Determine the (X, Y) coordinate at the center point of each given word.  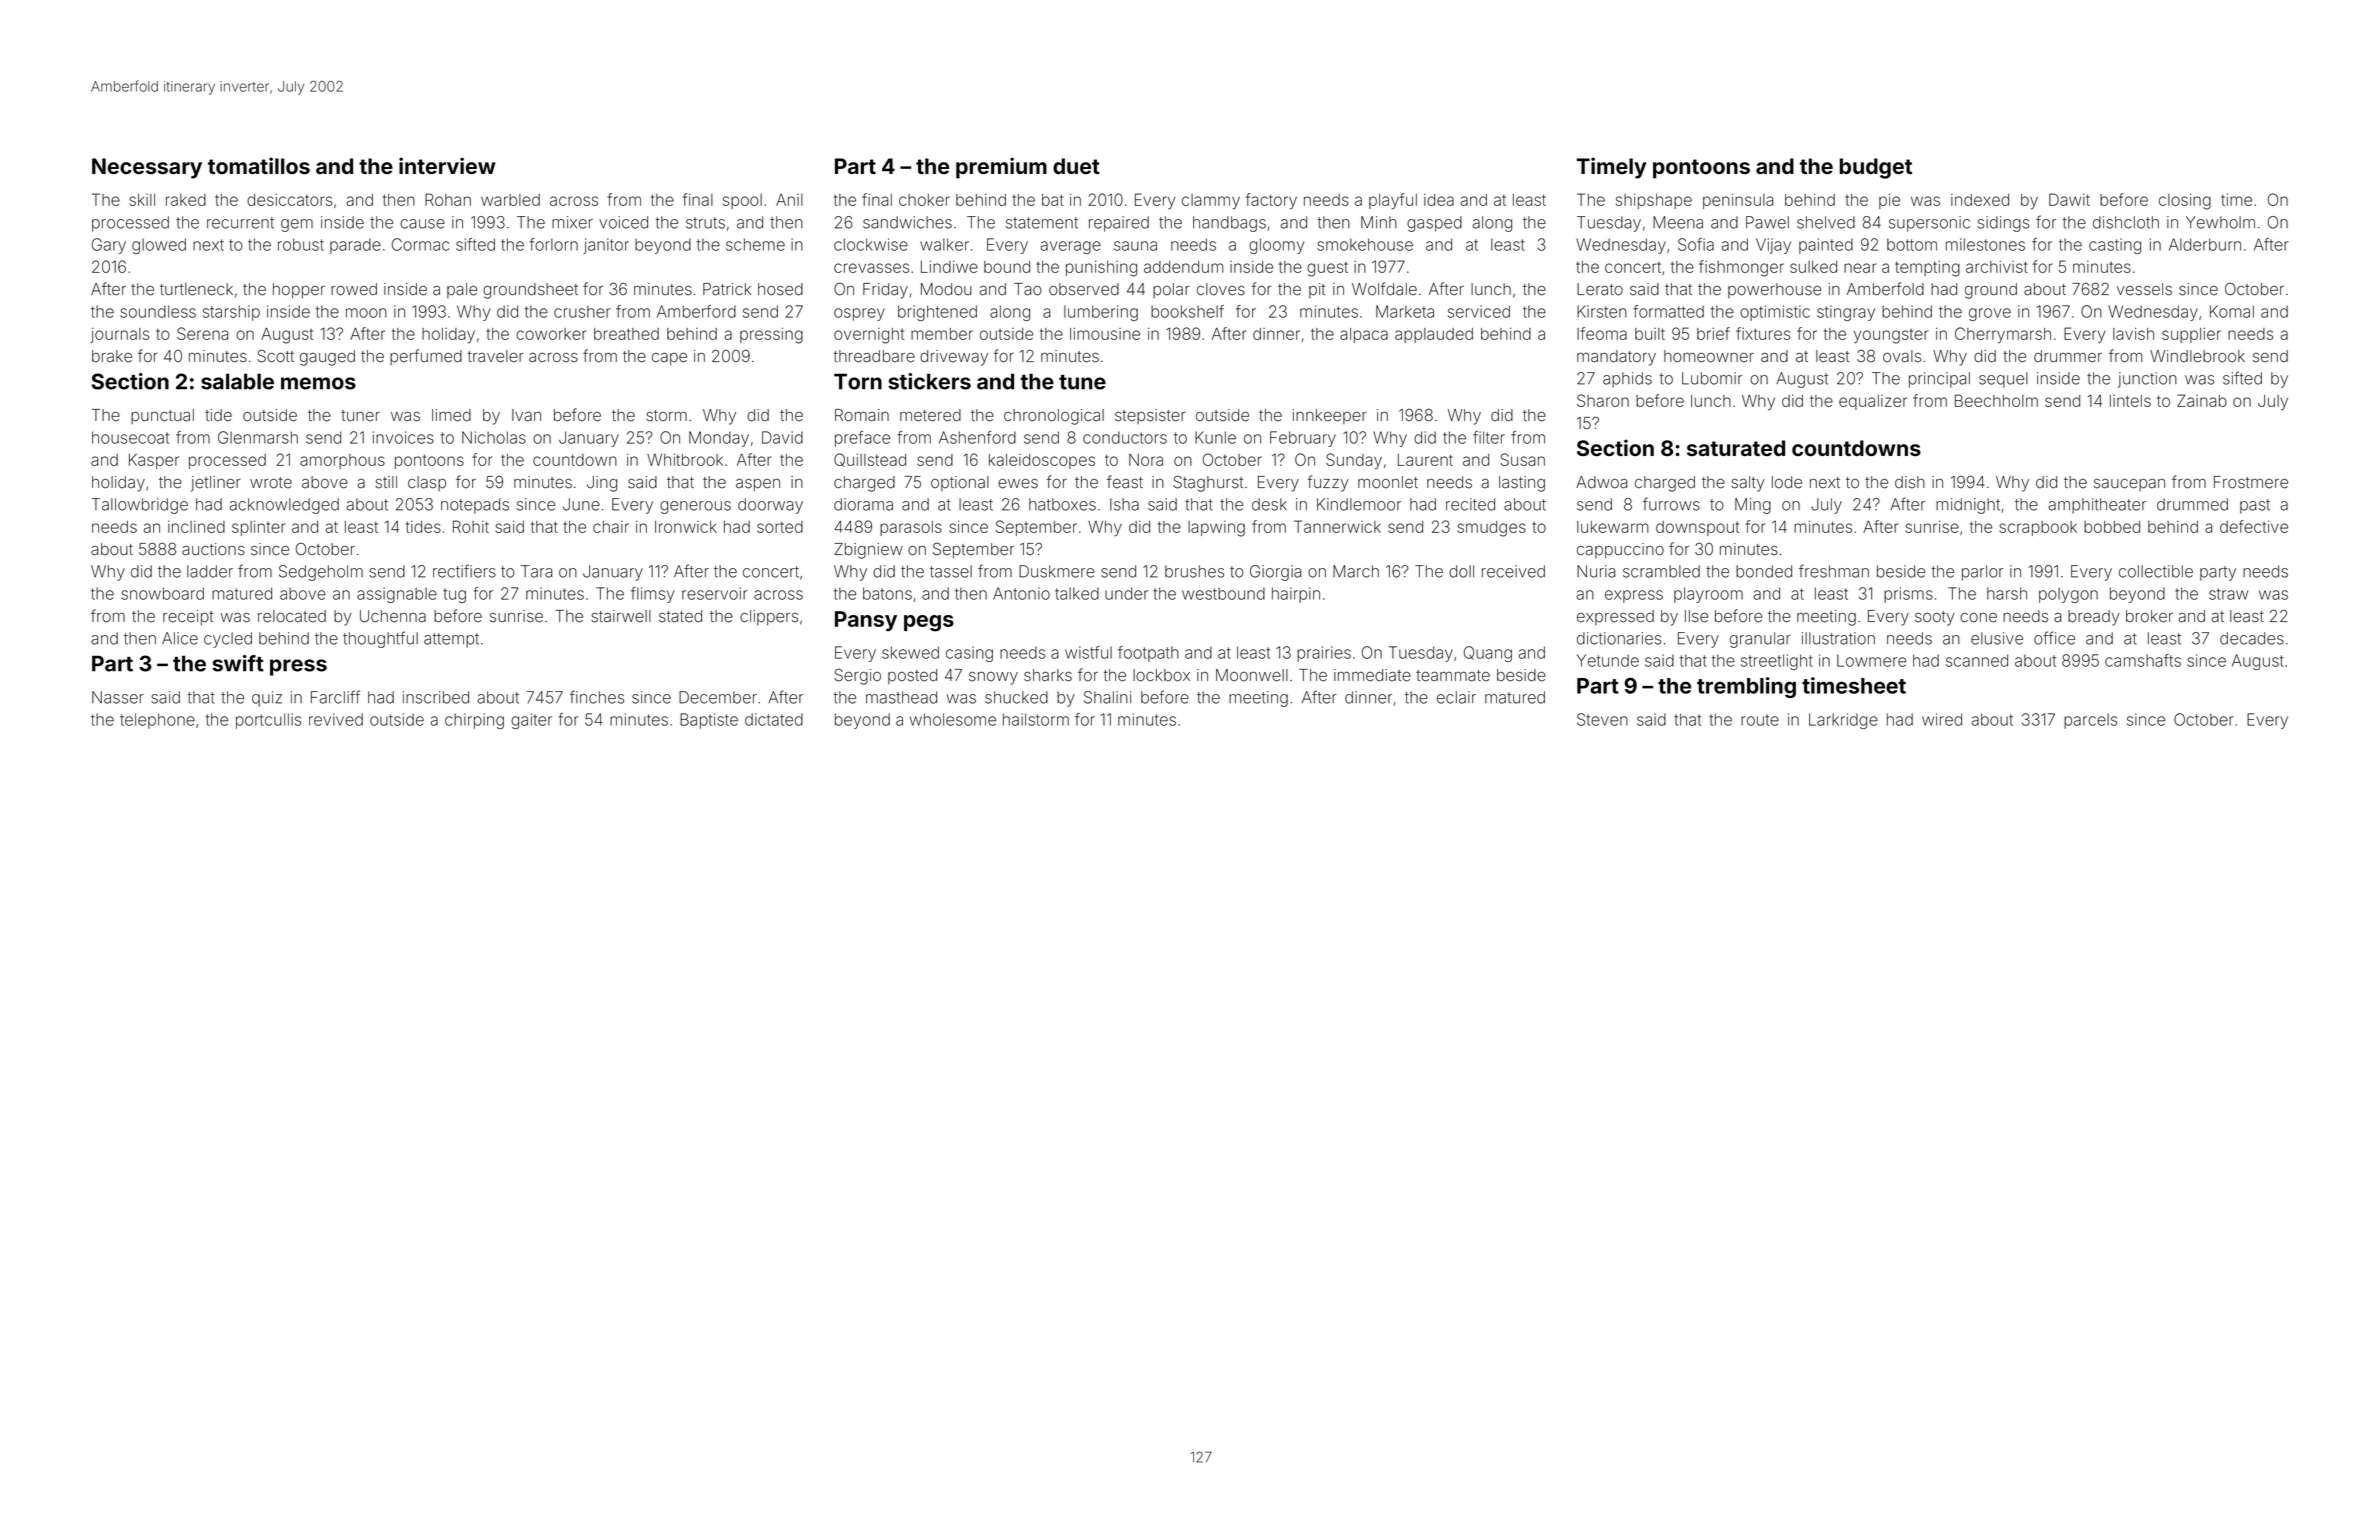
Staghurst (1208, 483)
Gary (109, 246)
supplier (2191, 335)
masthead (901, 697)
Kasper (154, 461)
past (2255, 506)
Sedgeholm (321, 573)
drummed (2192, 504)
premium (1001, 168)
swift (238, 663)
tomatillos (259, 165)
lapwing (1216, 529)
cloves (1221, 289)
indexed (1980, 200)
